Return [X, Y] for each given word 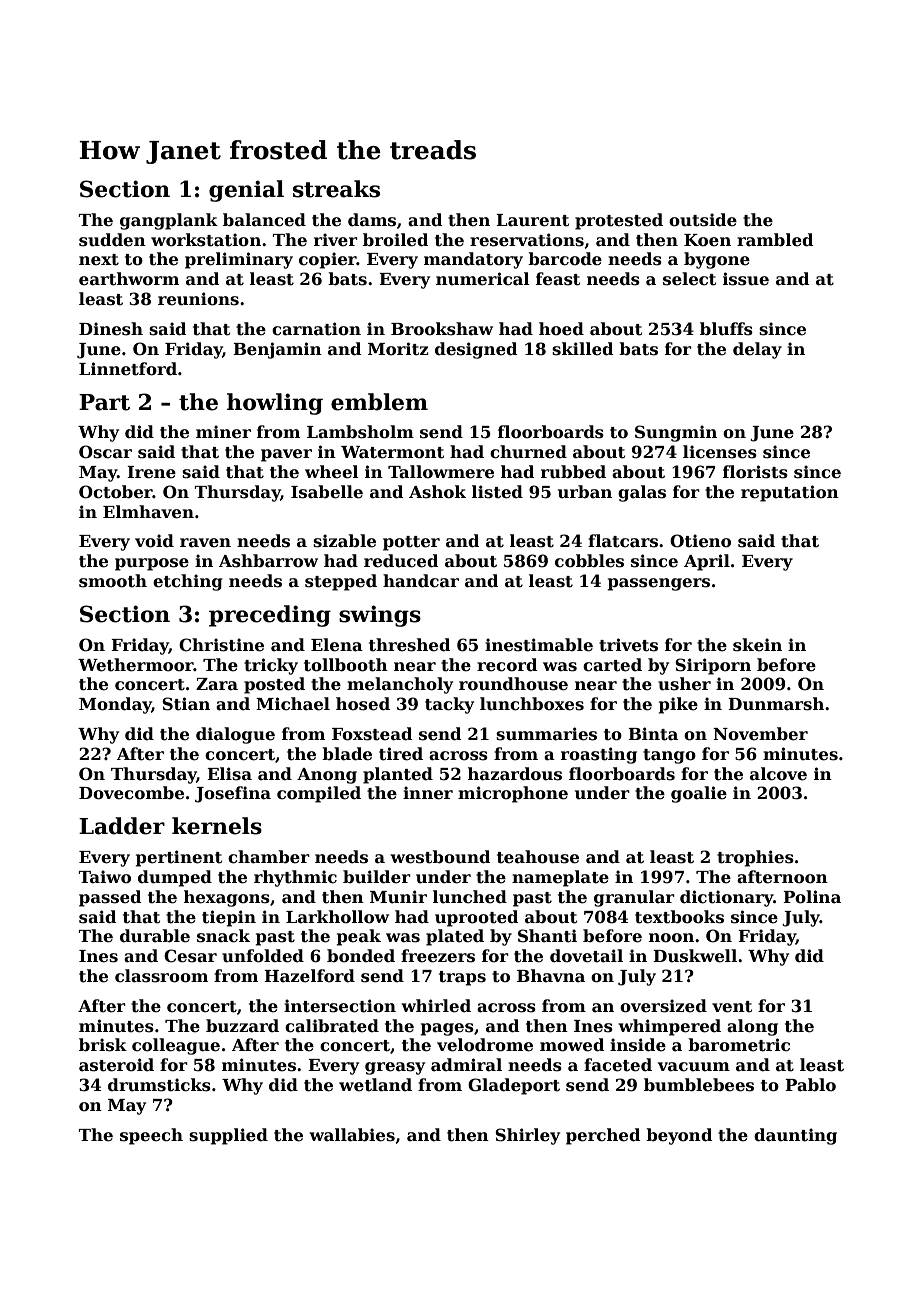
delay [757, 350]
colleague [176, 1046]
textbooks [679, 917]
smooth [113, 581]
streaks [336, 189]
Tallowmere [441, 472]
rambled [775, 240]
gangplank [169, 221]
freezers [438, 956]
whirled [436, 1006]
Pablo [810, 1085]
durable [155, 936]
